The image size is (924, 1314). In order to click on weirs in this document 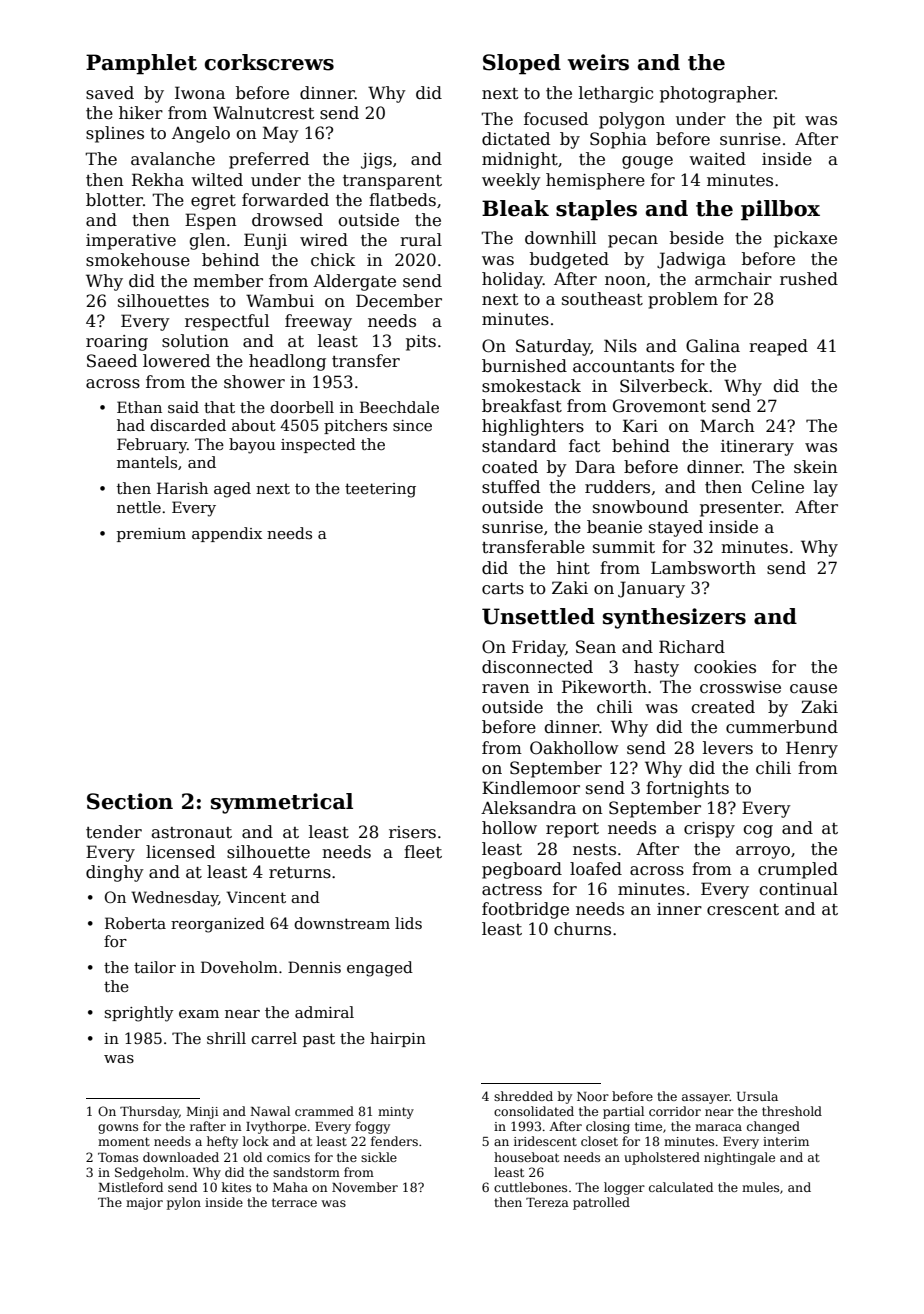, I will do `click(598, 62)`.
